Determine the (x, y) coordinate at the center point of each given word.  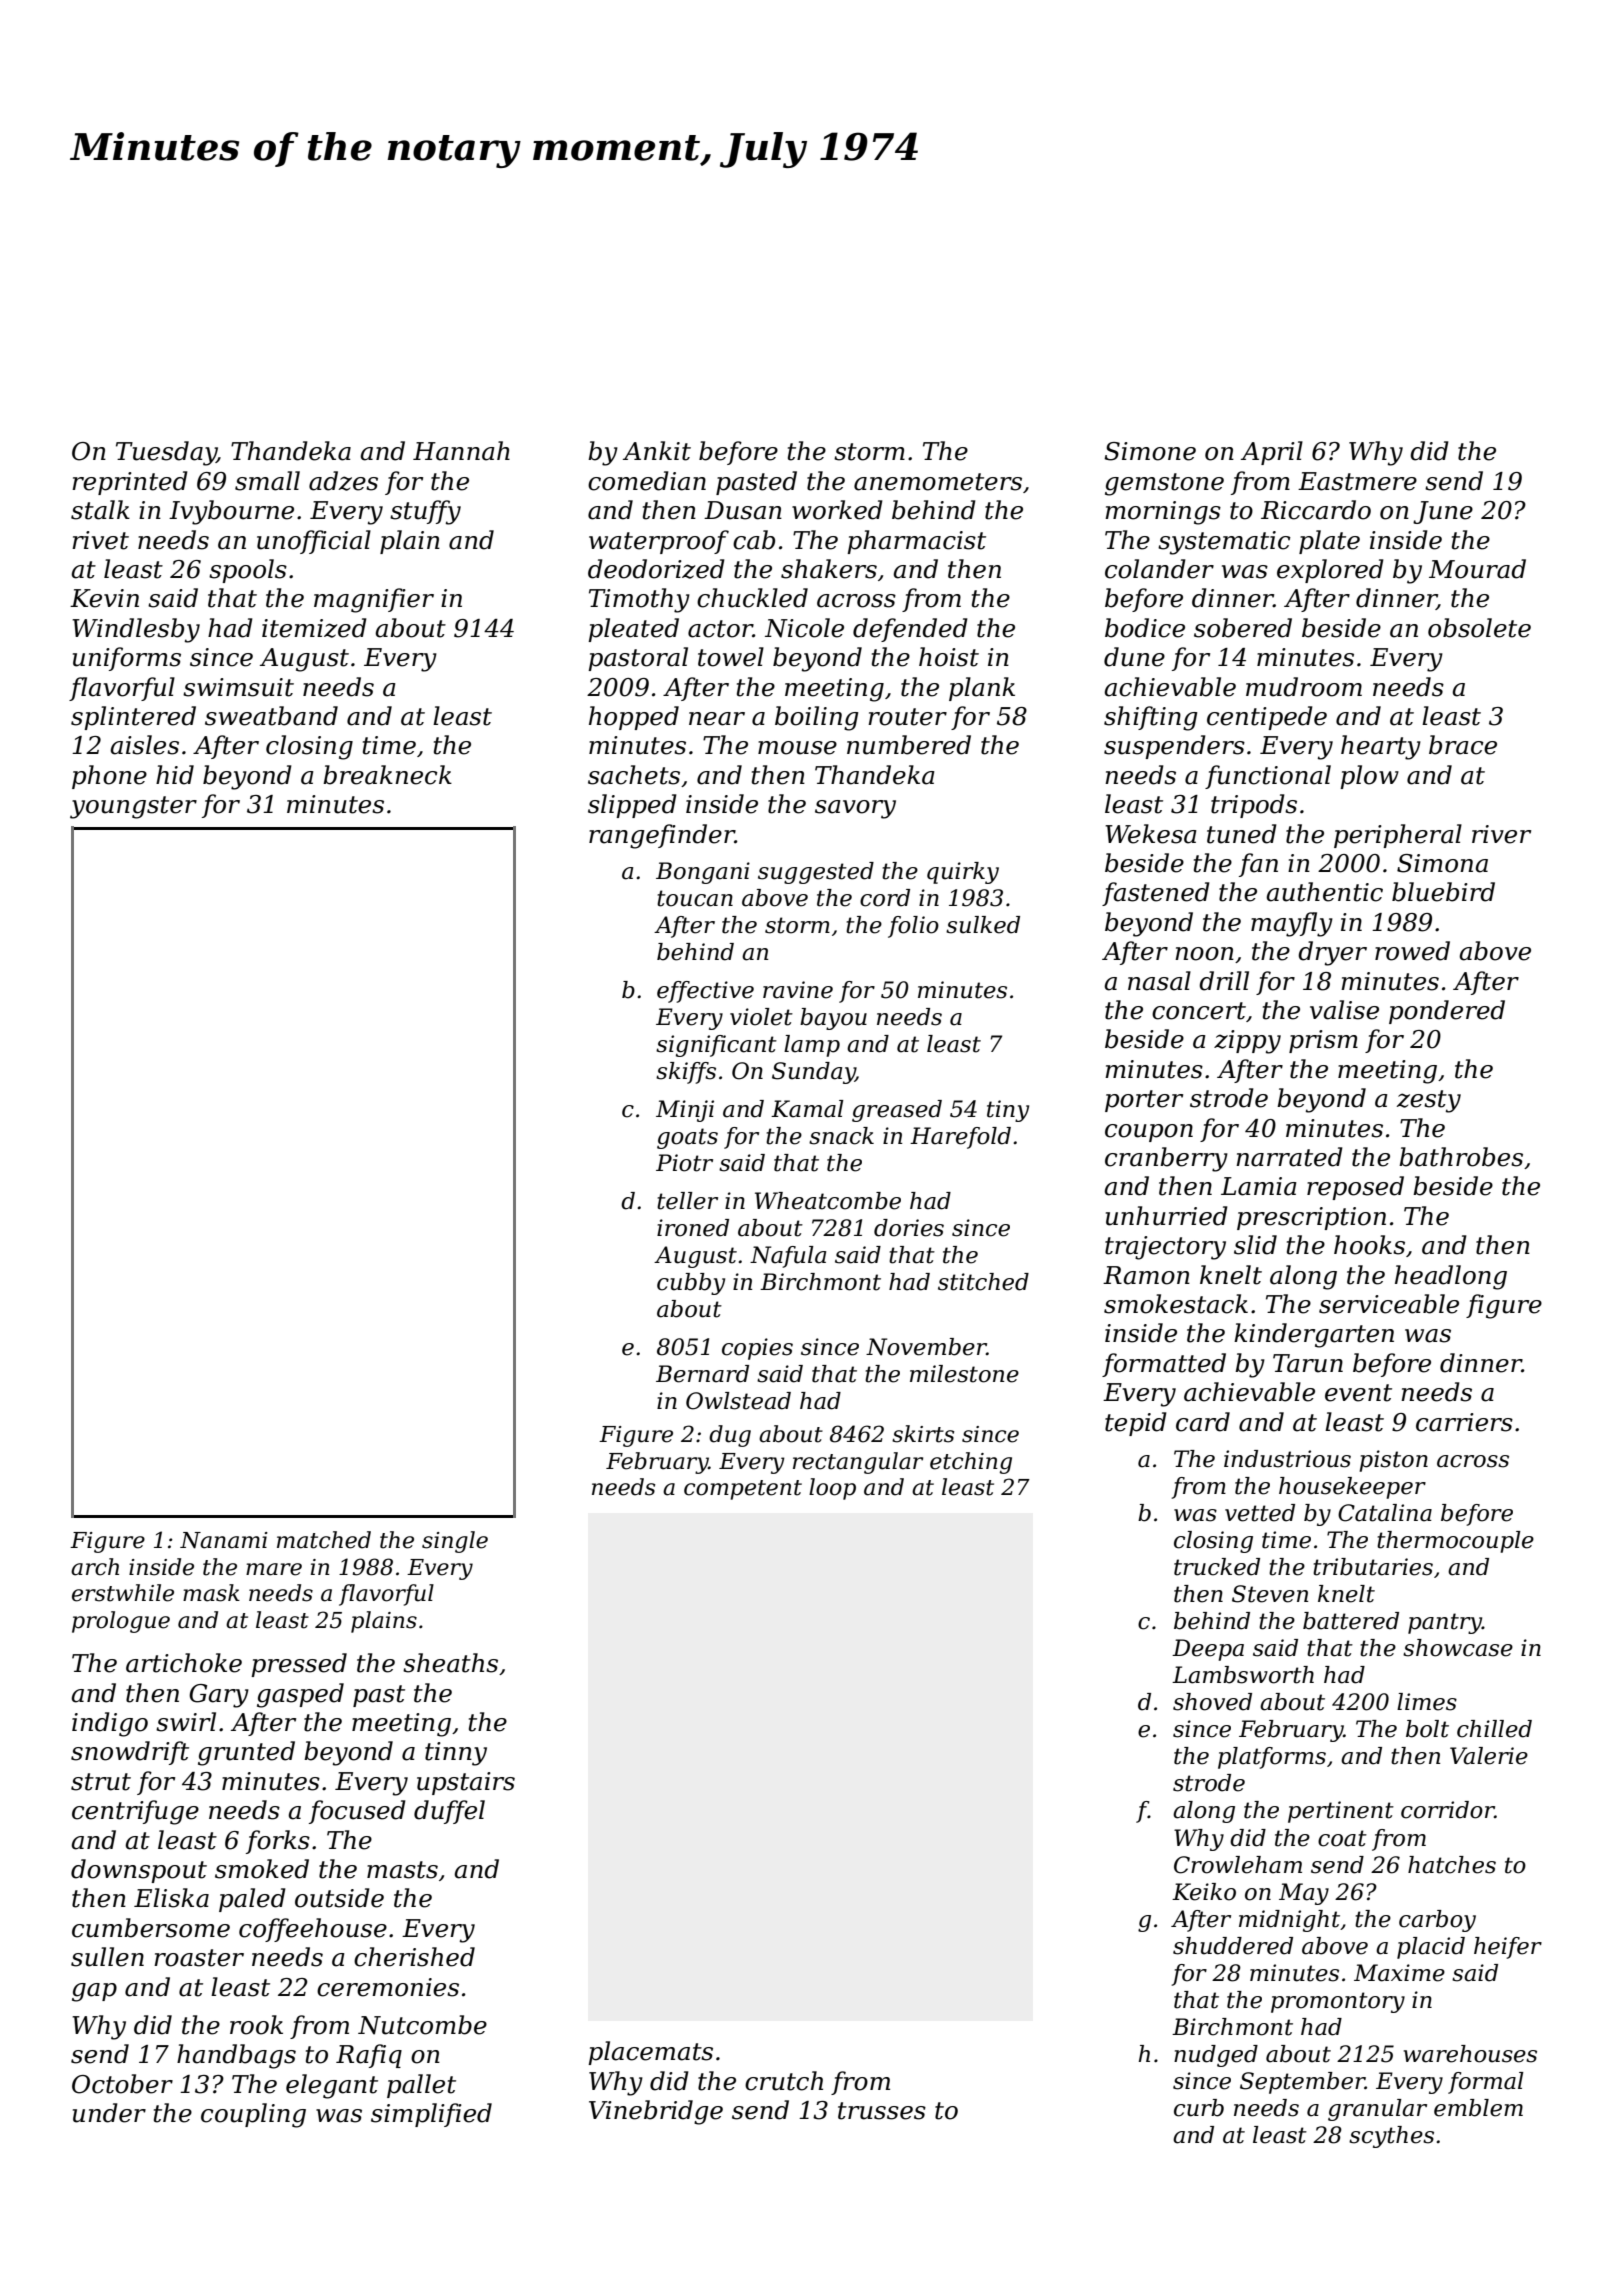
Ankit (657, 451)
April (1272, 453)
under (109, 2113)
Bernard (702, 1374)
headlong (1451, 1277)
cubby (691, 1284)
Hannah (461, 451)
